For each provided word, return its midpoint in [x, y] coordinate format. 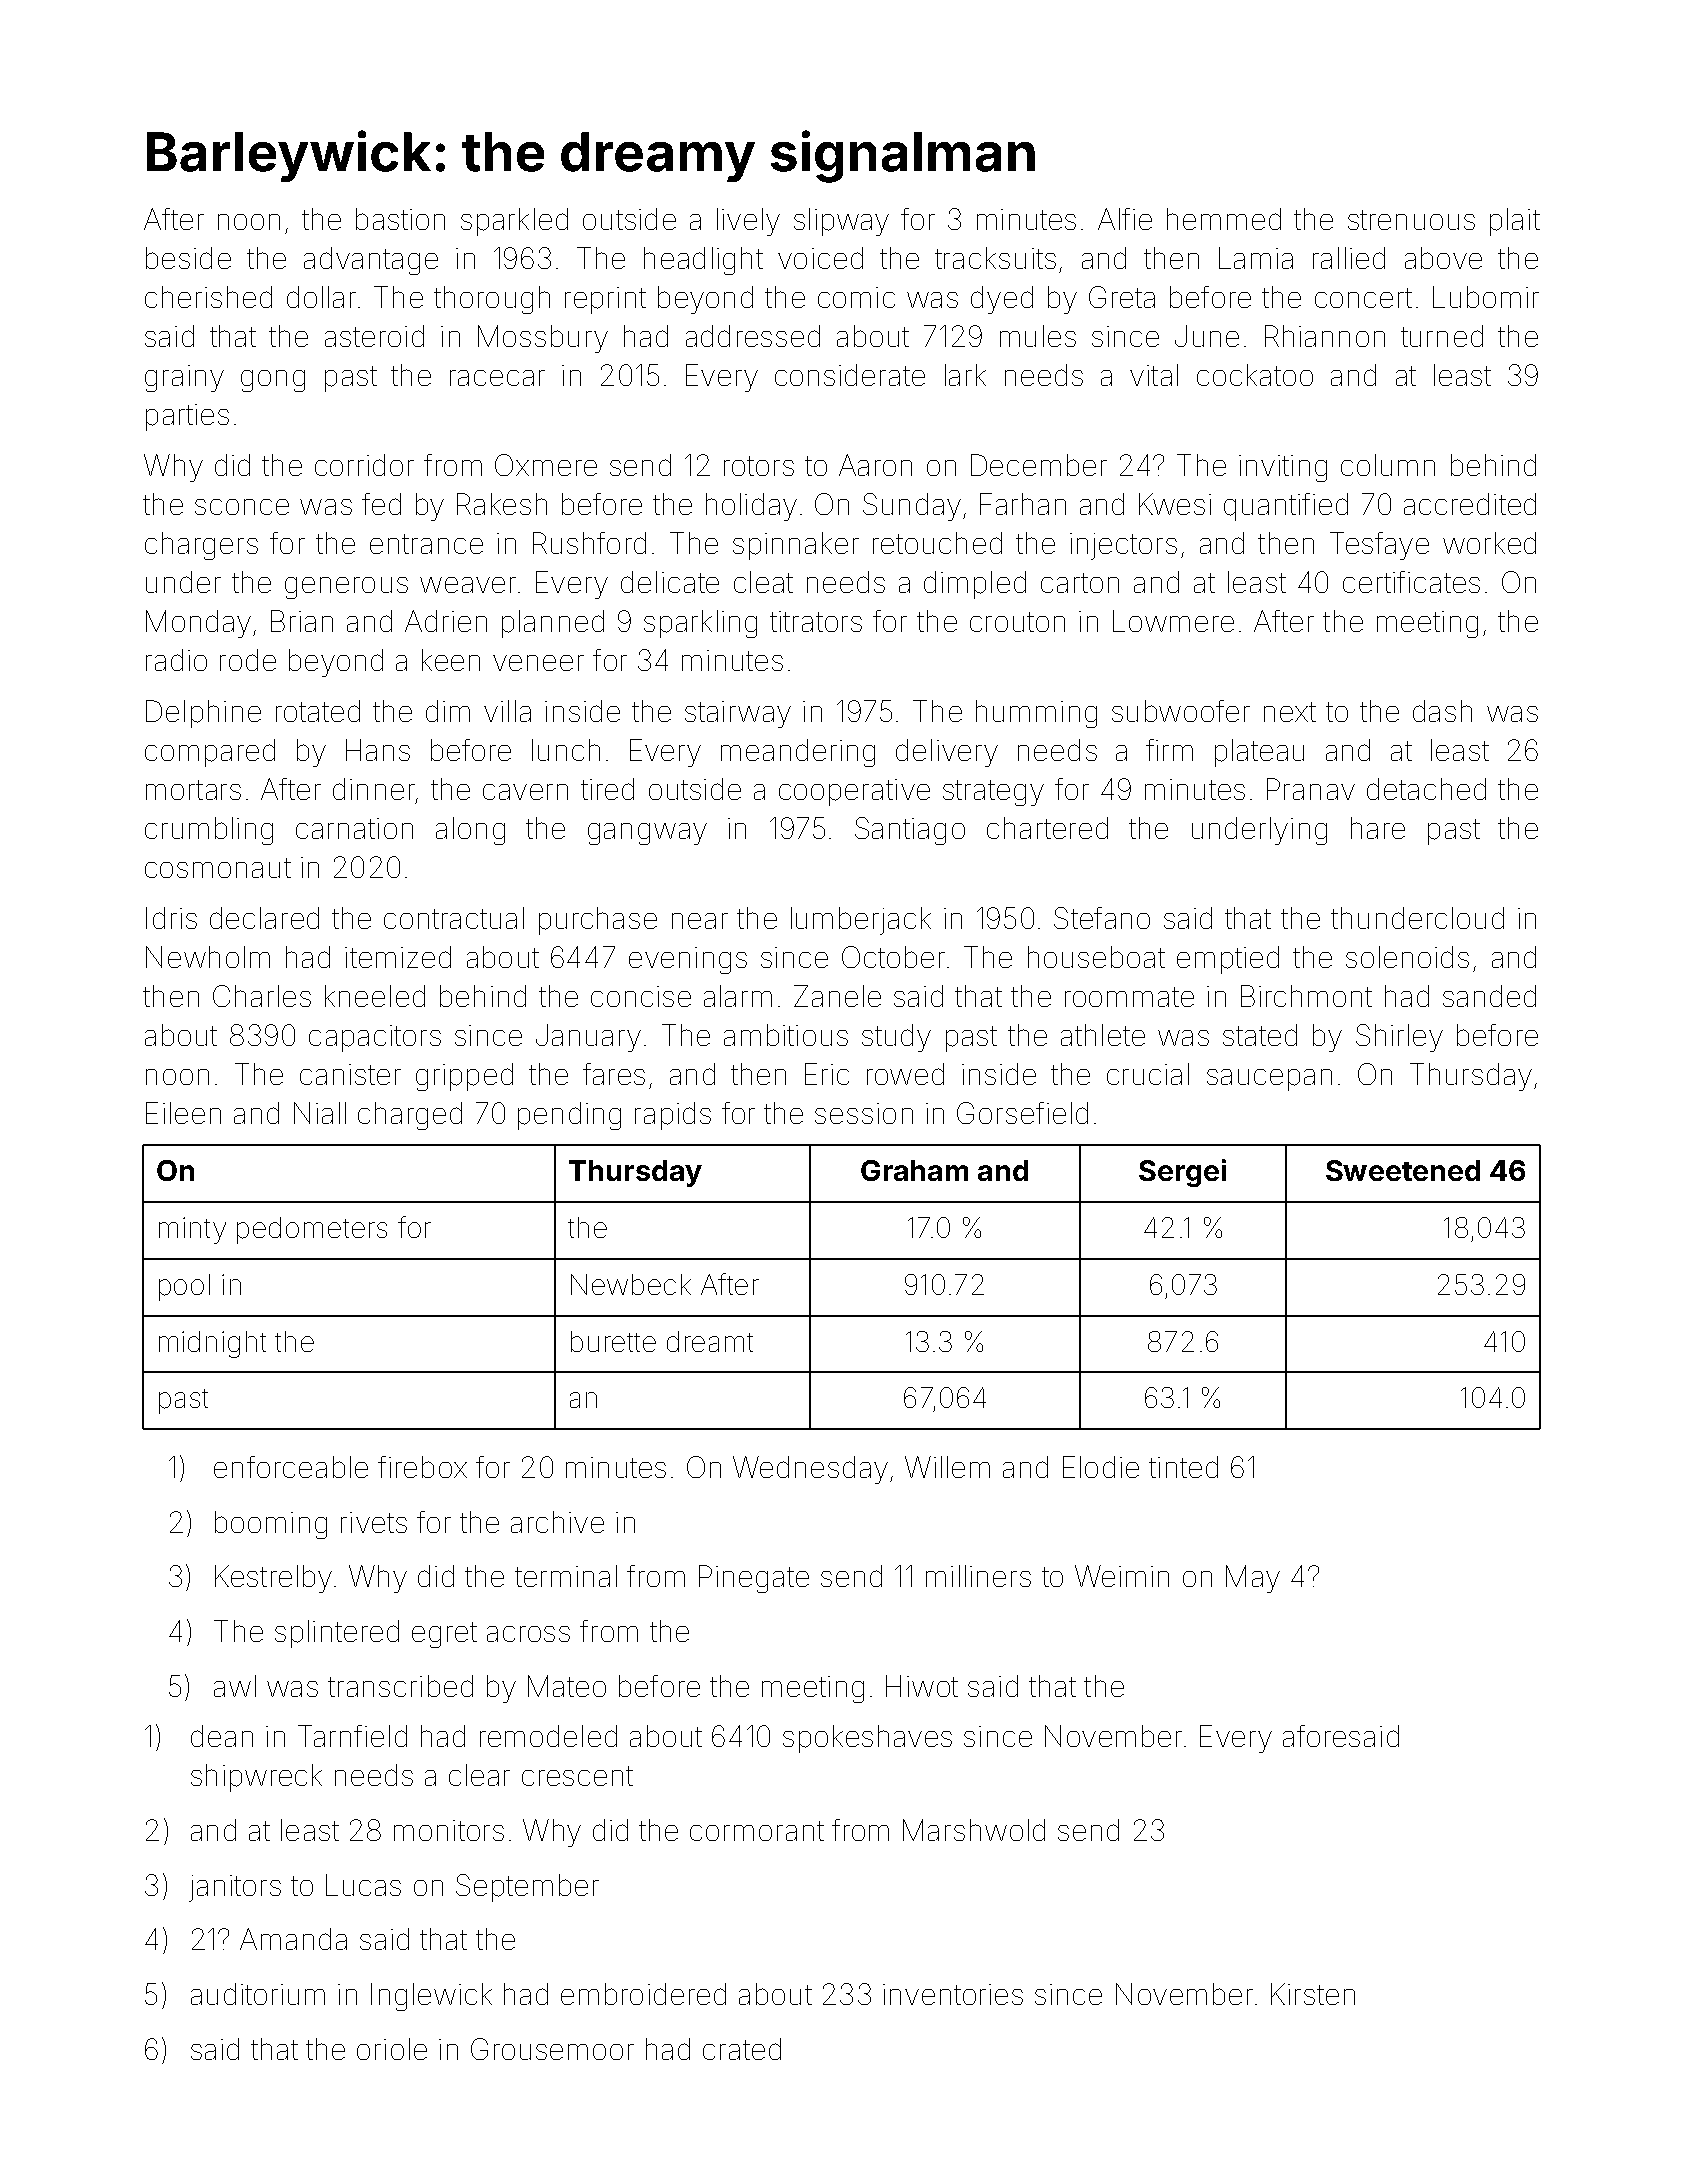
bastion [400, 219]
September [527, 1888]
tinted [1183, 1467]
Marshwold [974, 1830]
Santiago [910, 831]
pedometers [312, 1230]
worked [1489, 543]
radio [176, 660]
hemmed [1224, 219]
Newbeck [631, 1284]
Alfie [1125, 219]
